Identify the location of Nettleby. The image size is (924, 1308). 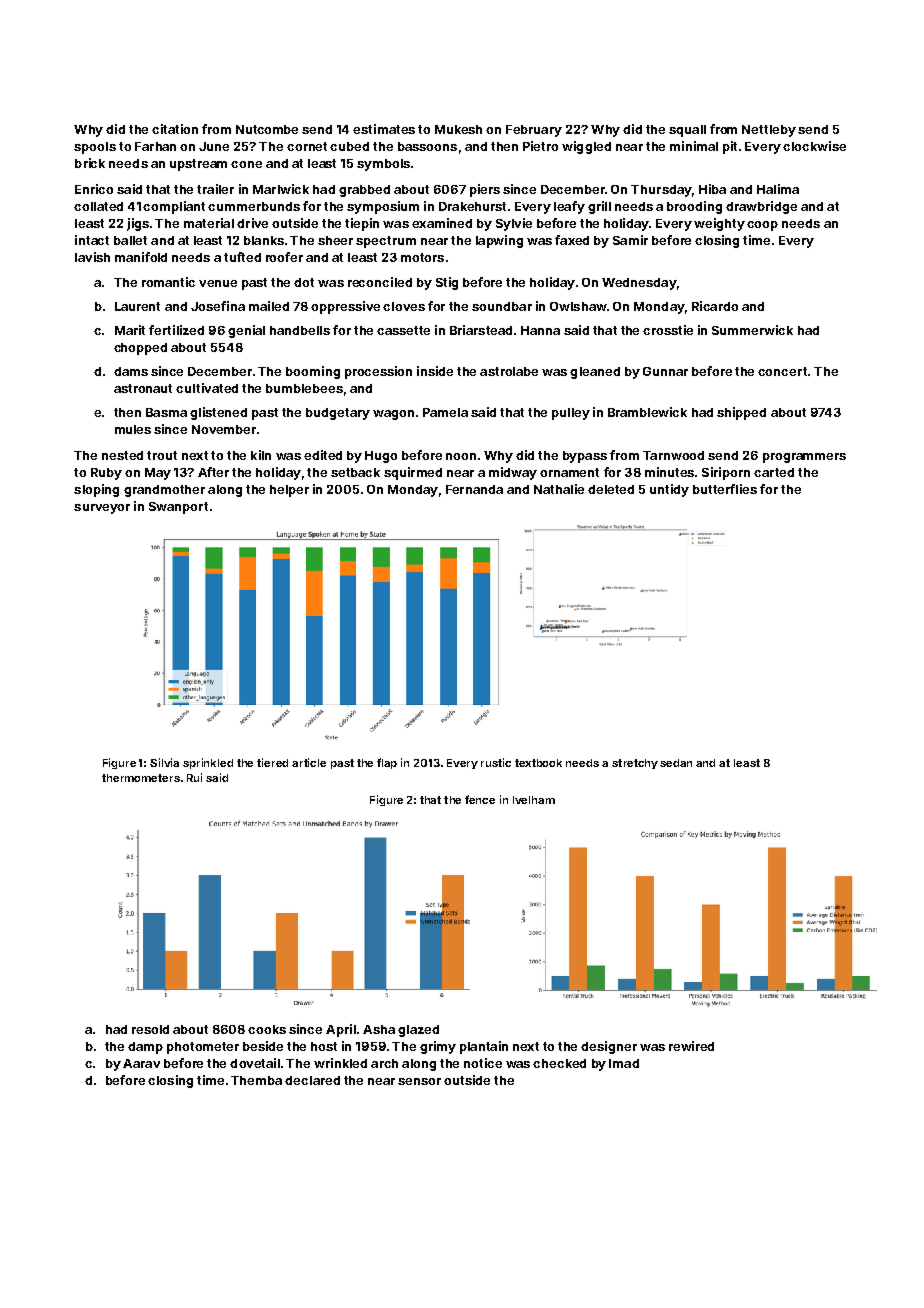
(769, 131).
